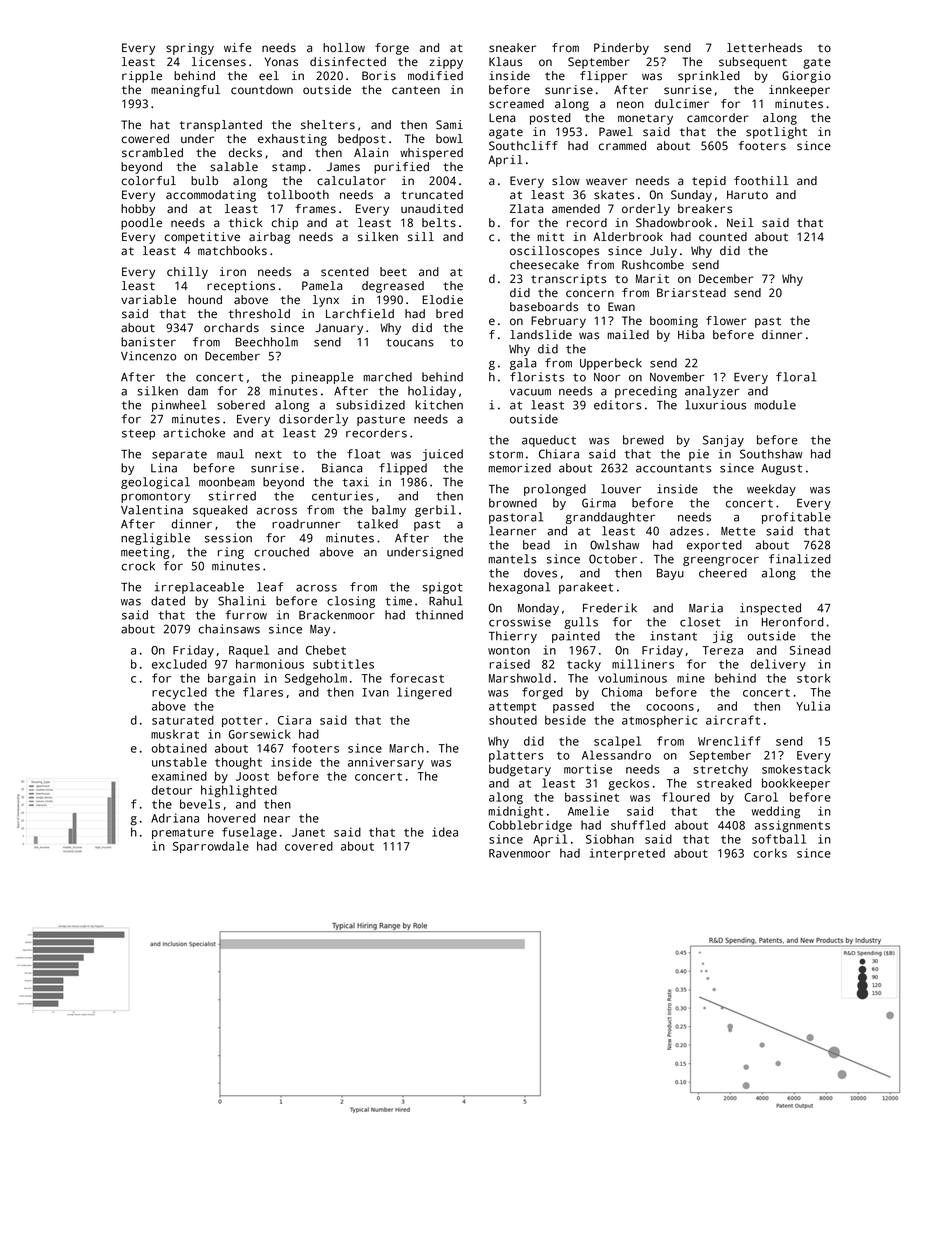 This image has width=952, height=1233. I want to click on cowered, so click(145, 139).
